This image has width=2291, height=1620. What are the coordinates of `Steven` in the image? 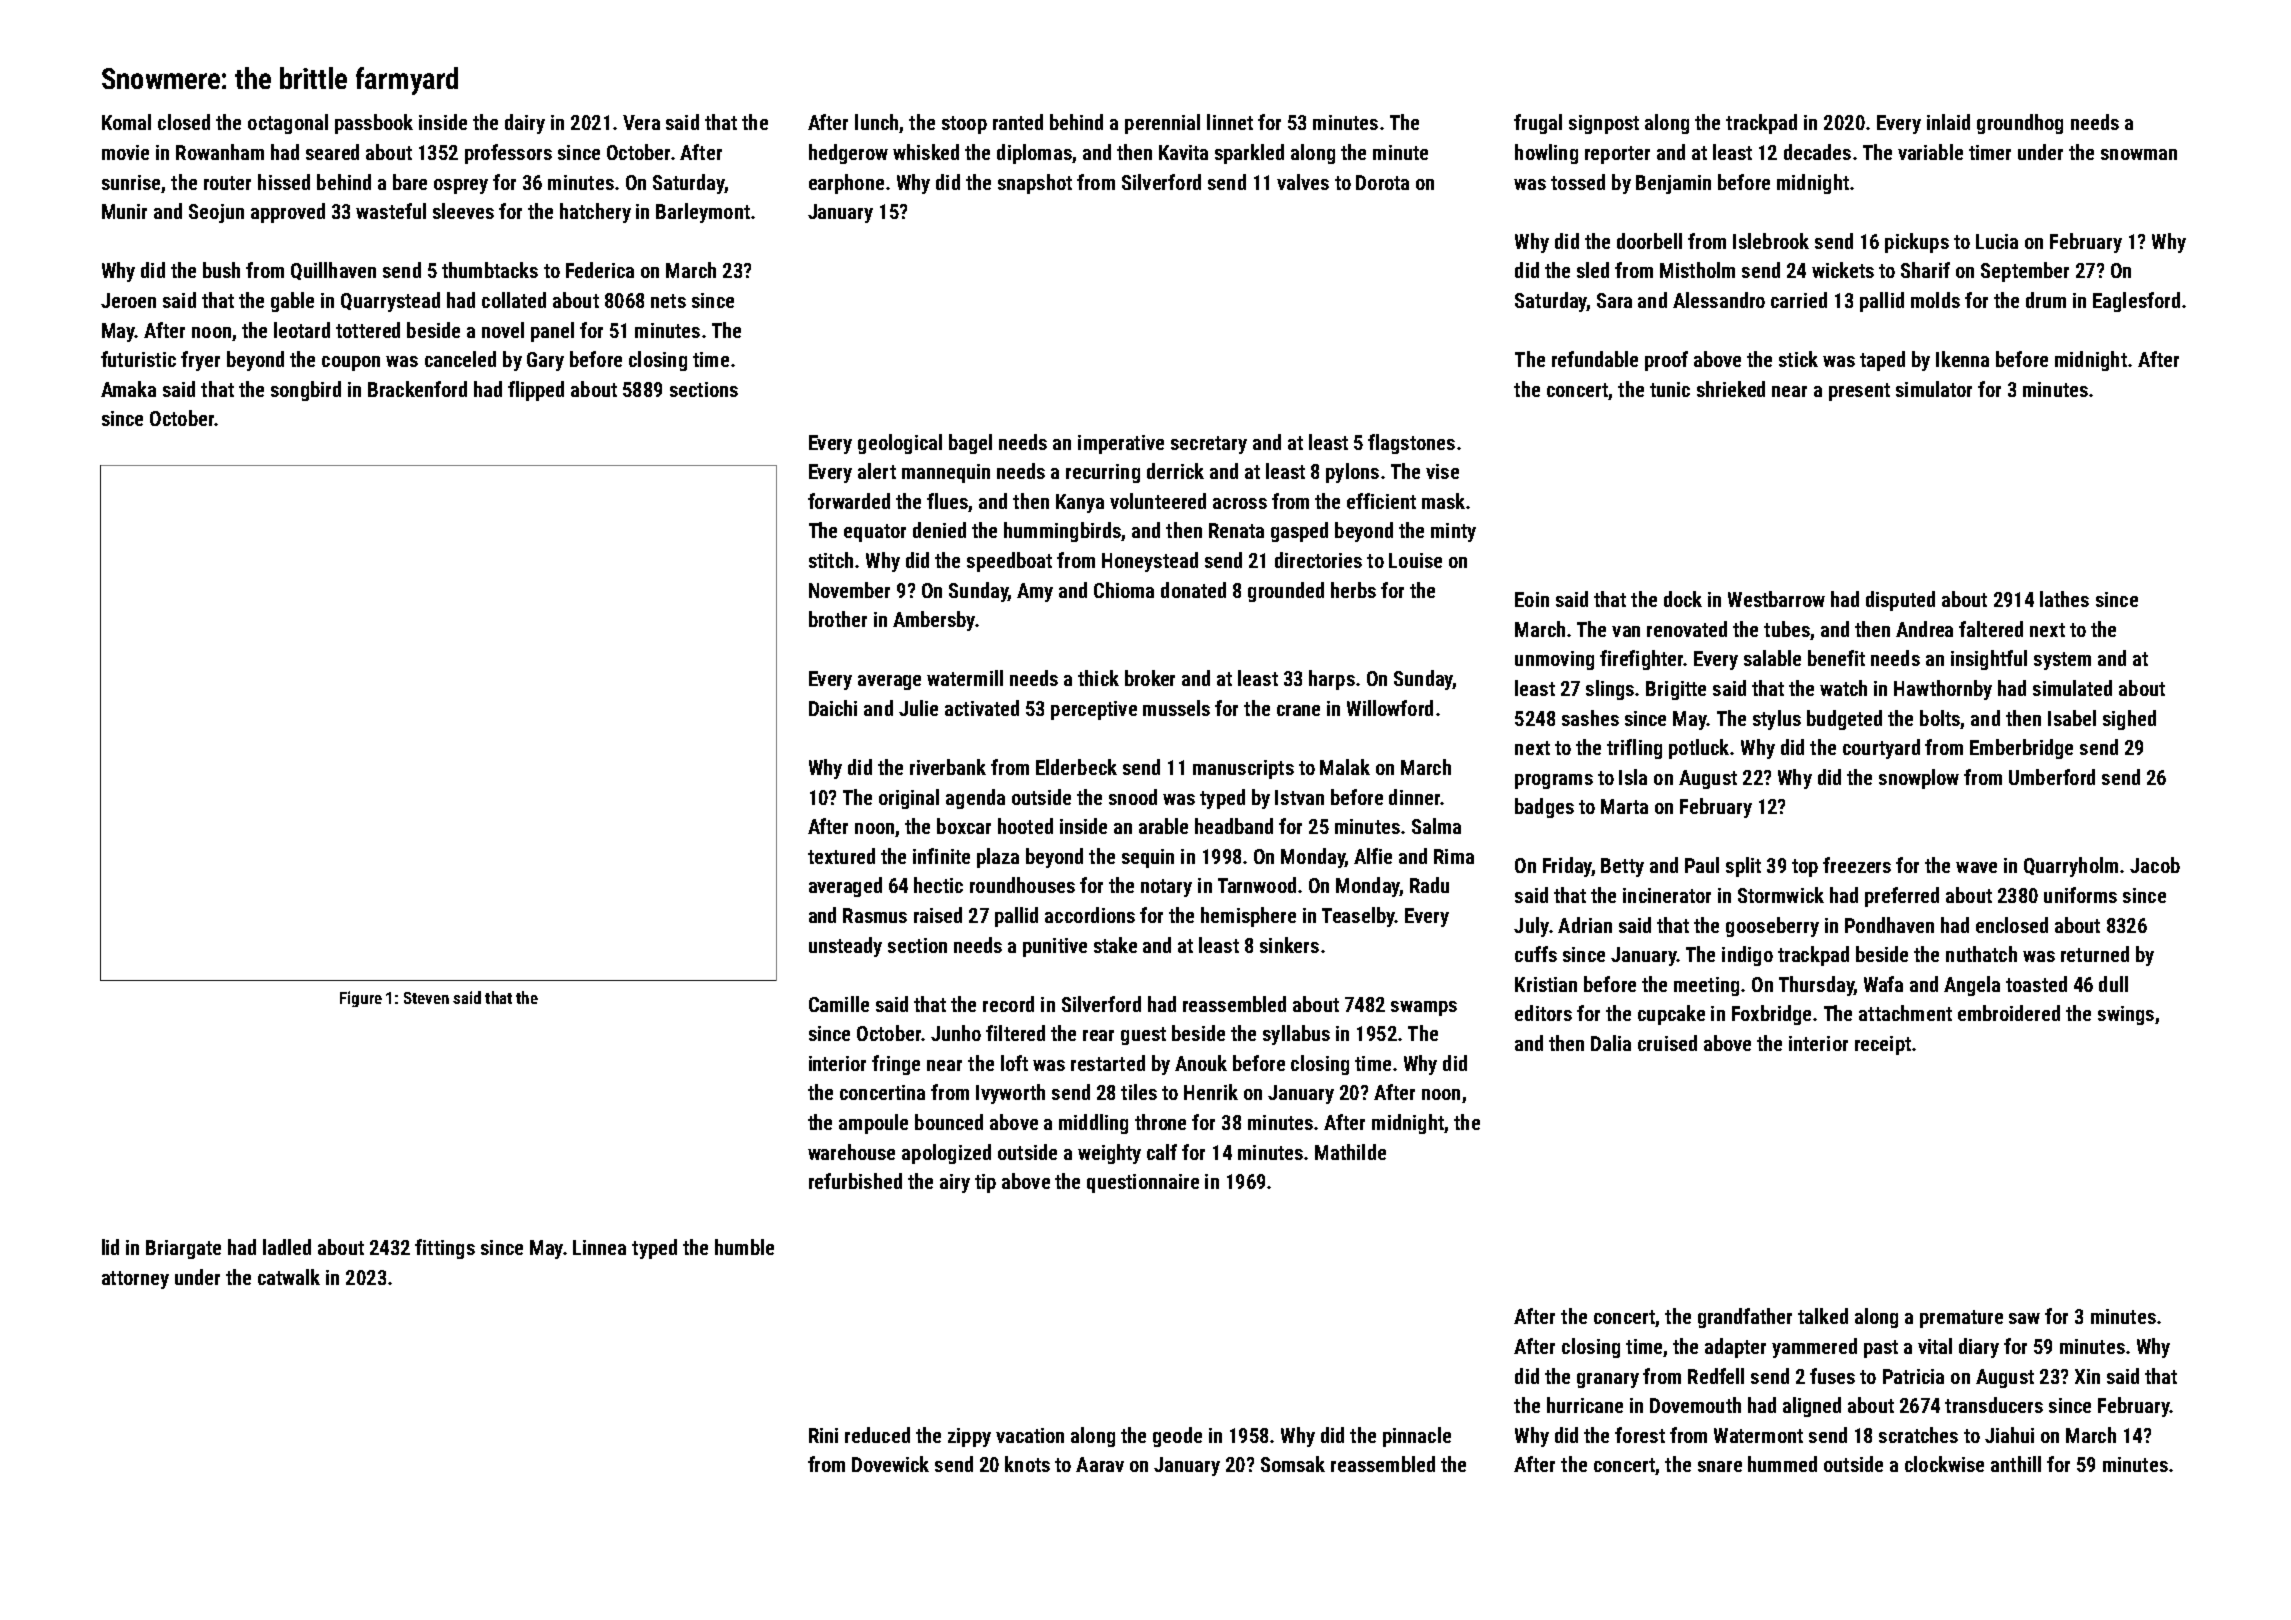 It's located at (426, 998).
